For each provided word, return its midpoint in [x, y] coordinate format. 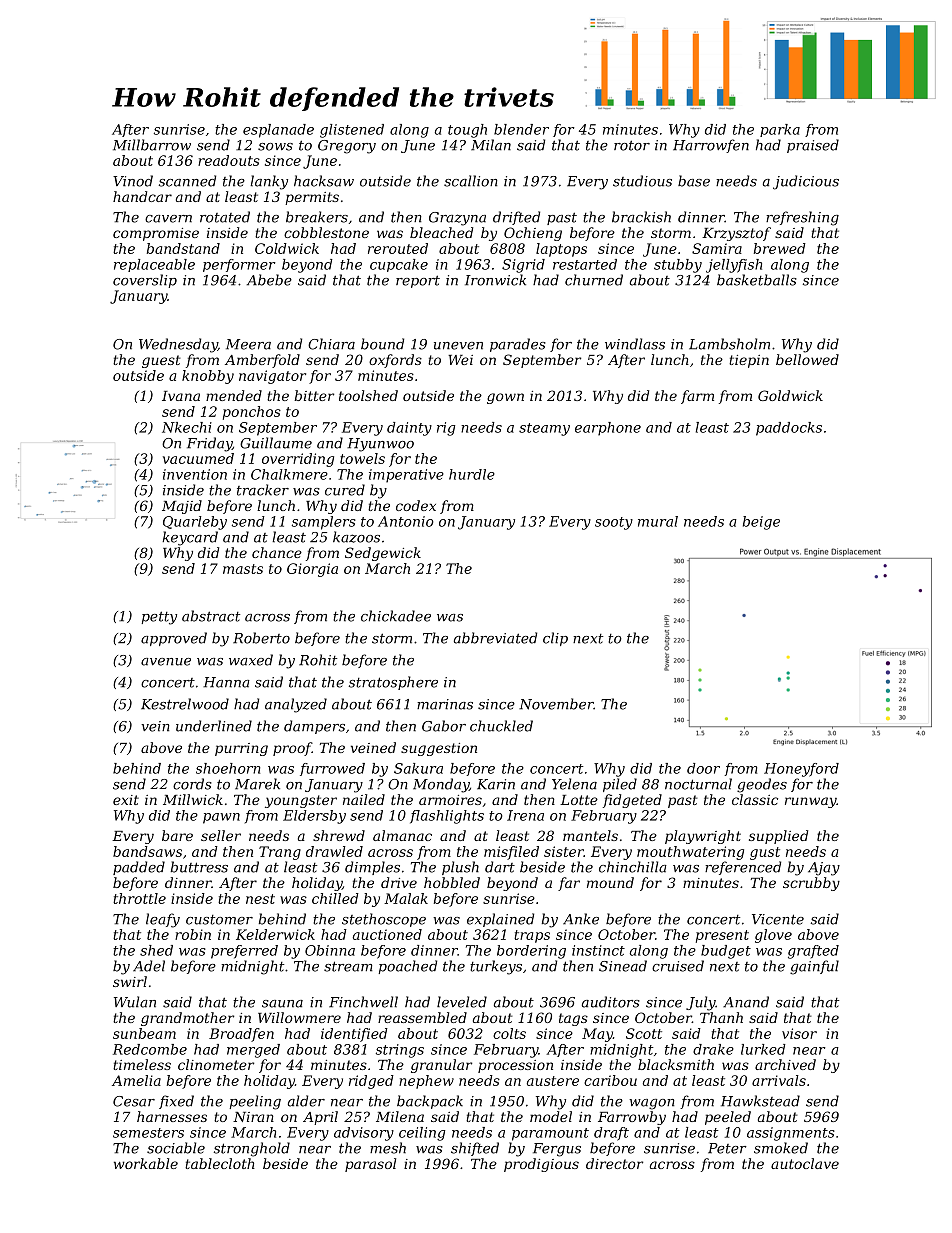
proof [292, 749]
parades [518, 345]
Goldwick [790, 395]
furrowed [332, 769]
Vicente [778, 919]
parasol [370, 1165]
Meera [248, 344]
